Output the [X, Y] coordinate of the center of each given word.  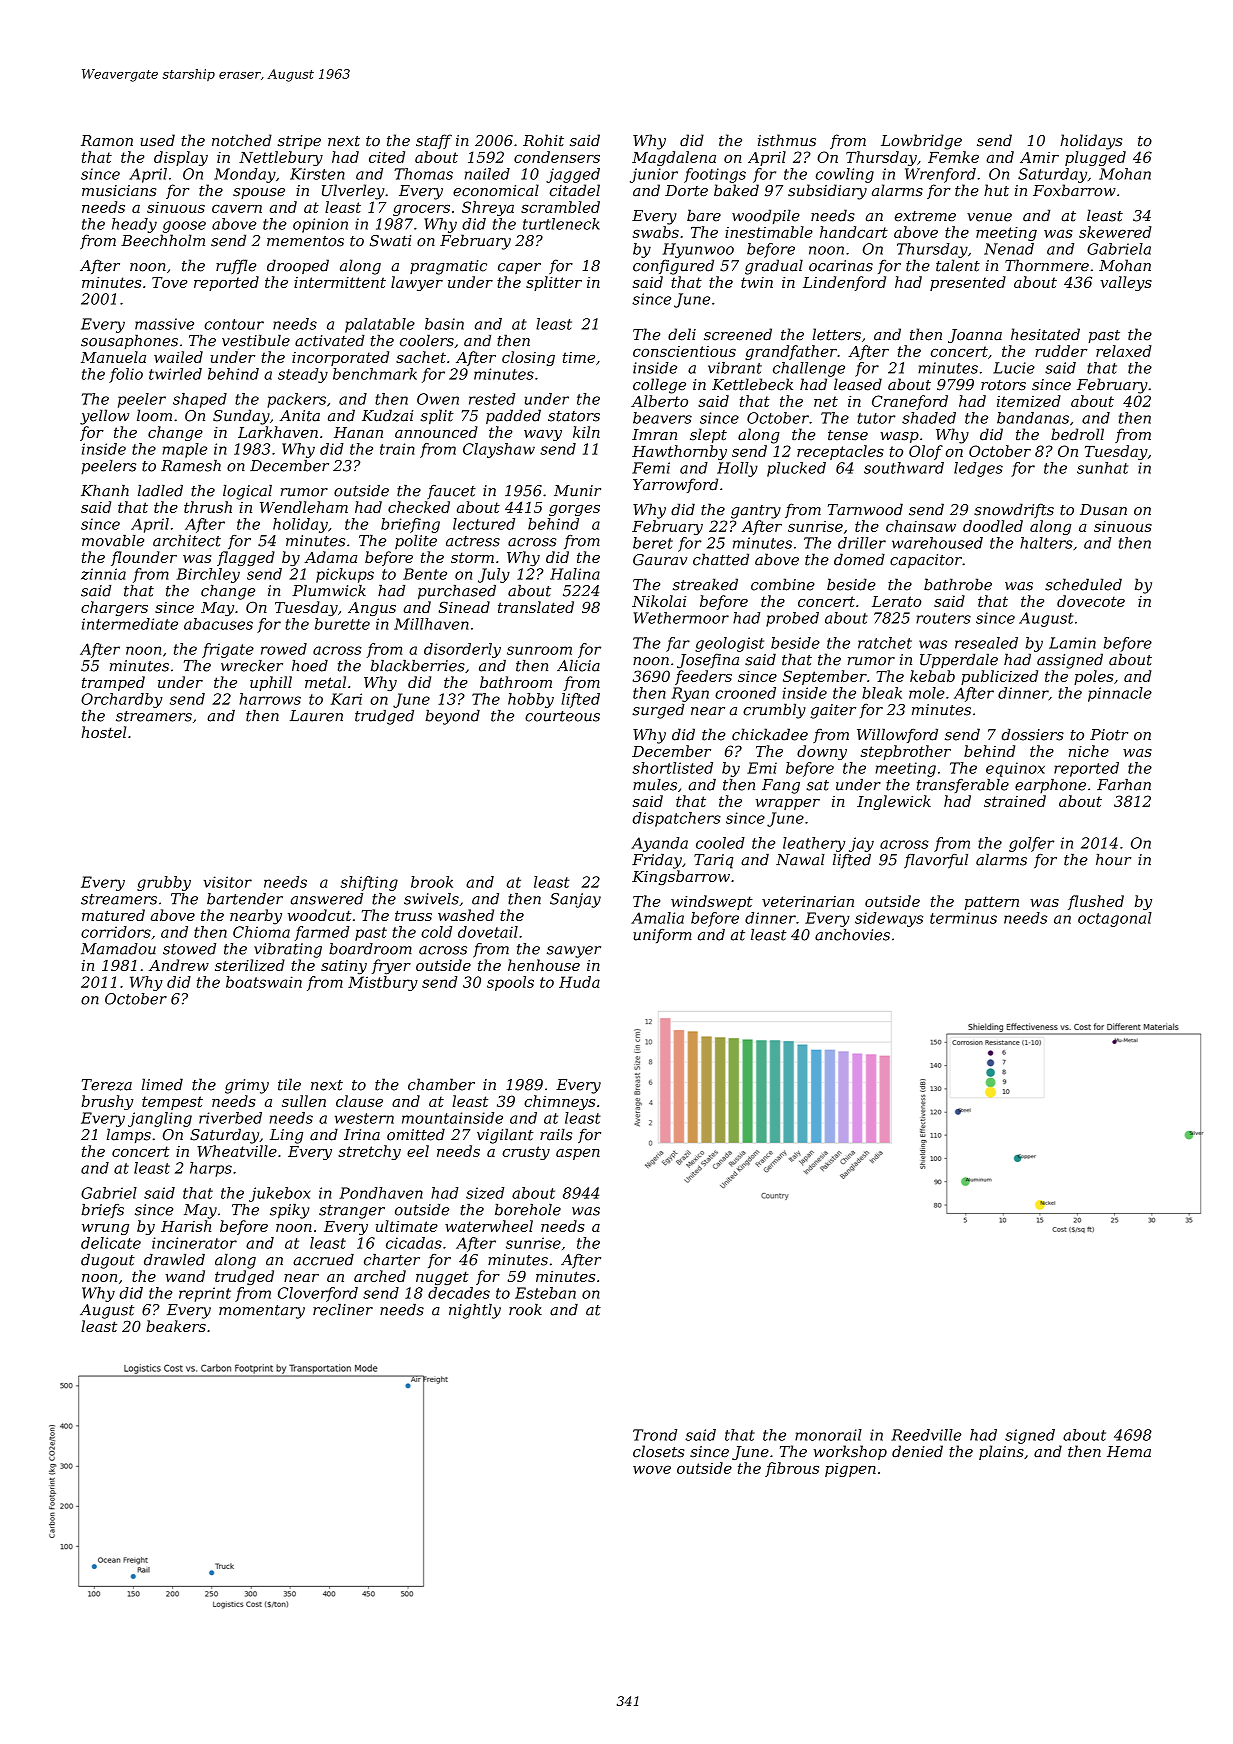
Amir [1039, 157]
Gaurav [660, 560]
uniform [662, 936]
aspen [578, 1154]
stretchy [369, 1152]
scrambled [560, 207]
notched [242, 140]
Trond [655, 1435]
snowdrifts [1014, 510]
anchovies [852, 935]
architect [187, 541]
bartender [245, 899]
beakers [176, 1326]
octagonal [1115, 919]
